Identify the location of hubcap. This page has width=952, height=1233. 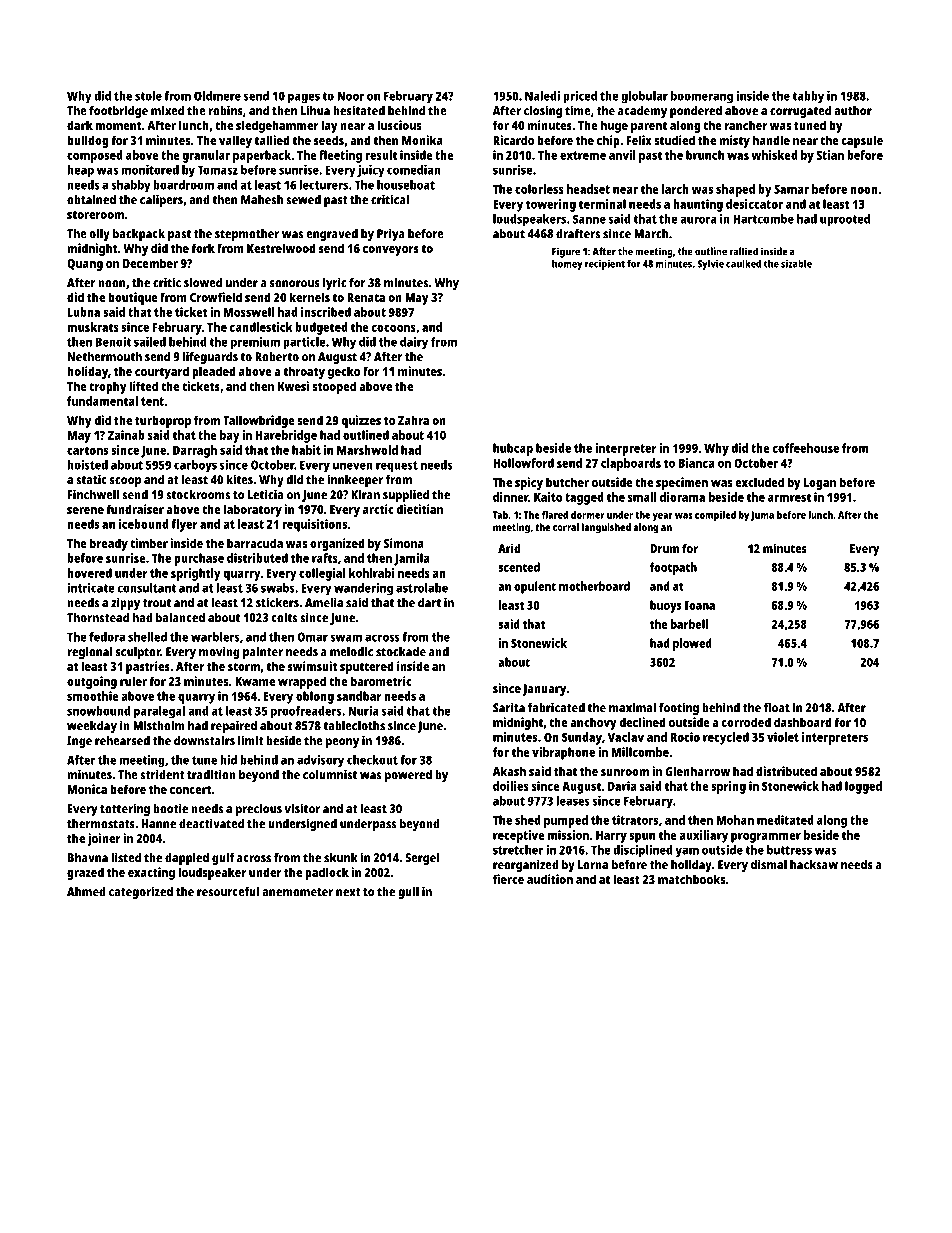
(513, 449).
